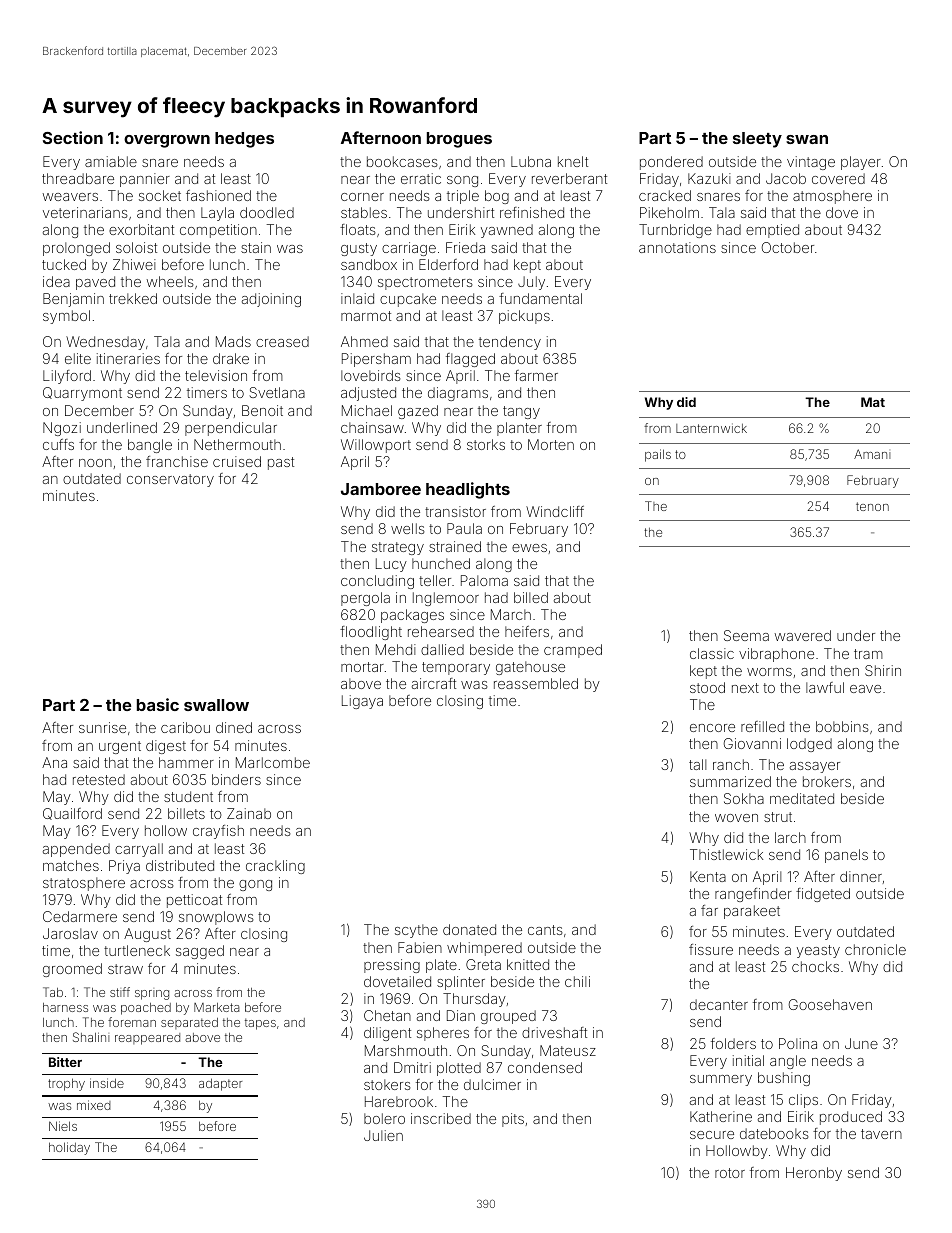 Image resolution: width=952 pixels, height=1233 pixels. Describe the element at coordinates (220, 1084) in the document. I see `adapter` at that location.
